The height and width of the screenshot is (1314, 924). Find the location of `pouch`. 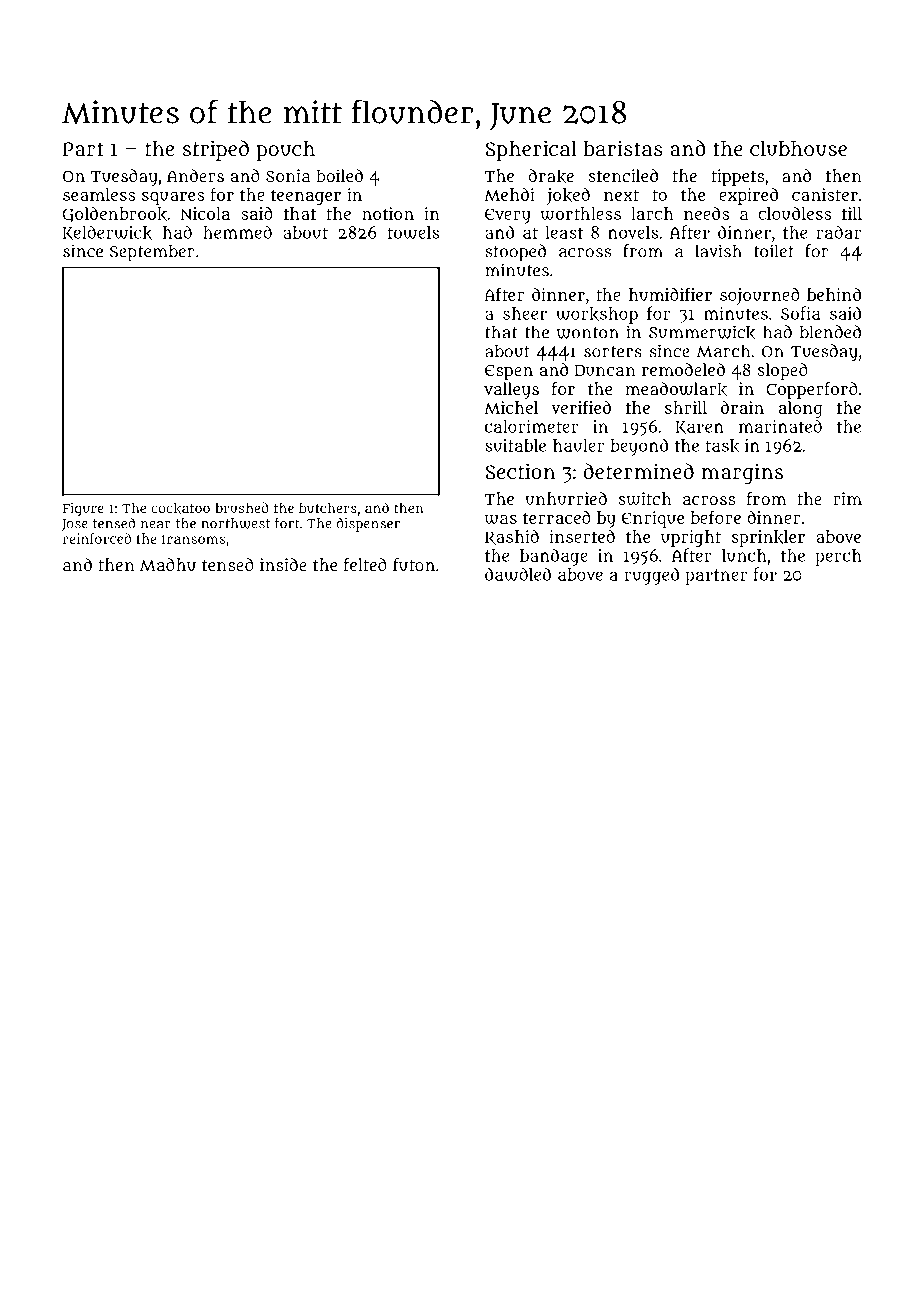

pouch is located at coordinates (285, 151).
